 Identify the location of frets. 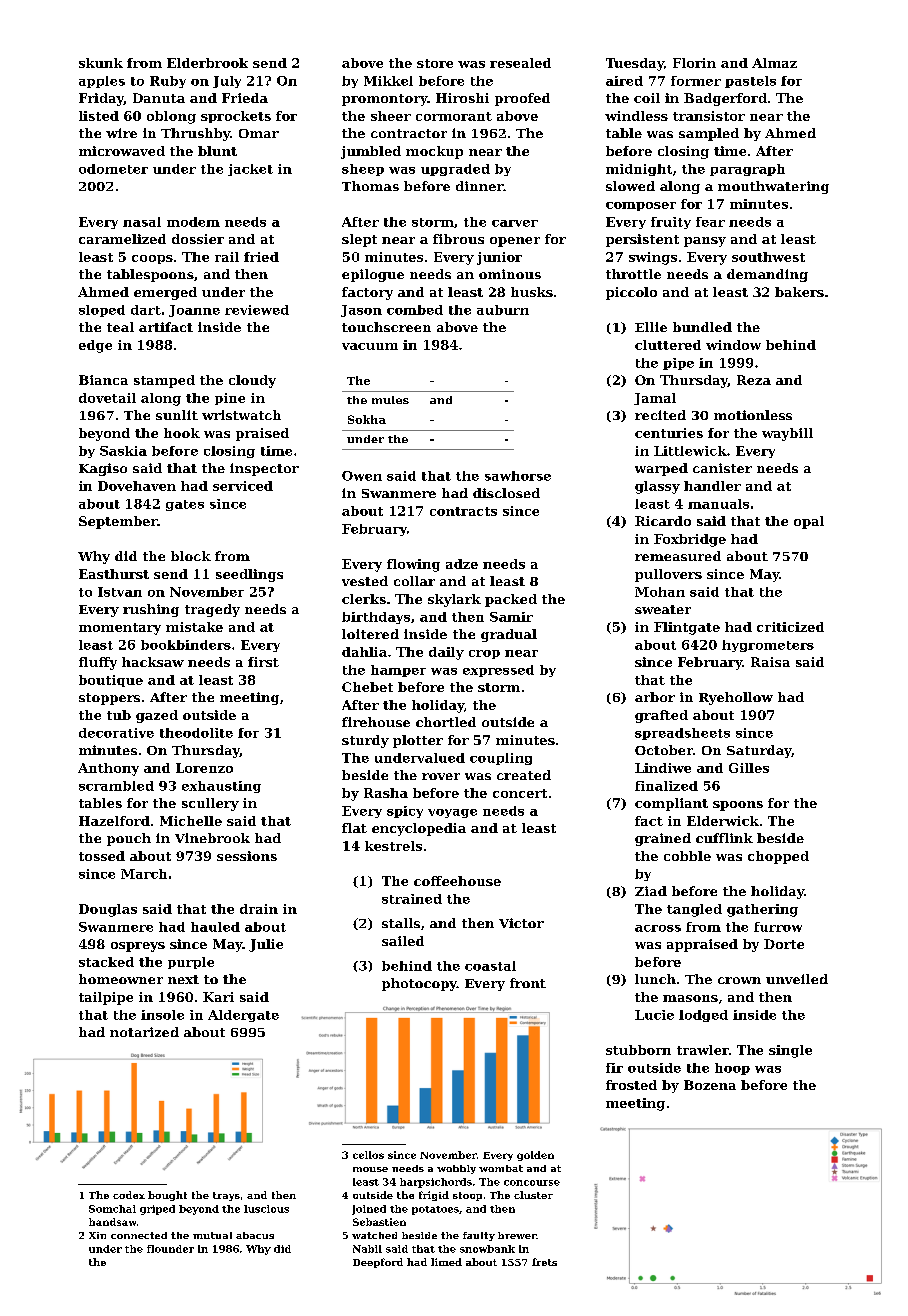
(544, 1262).
